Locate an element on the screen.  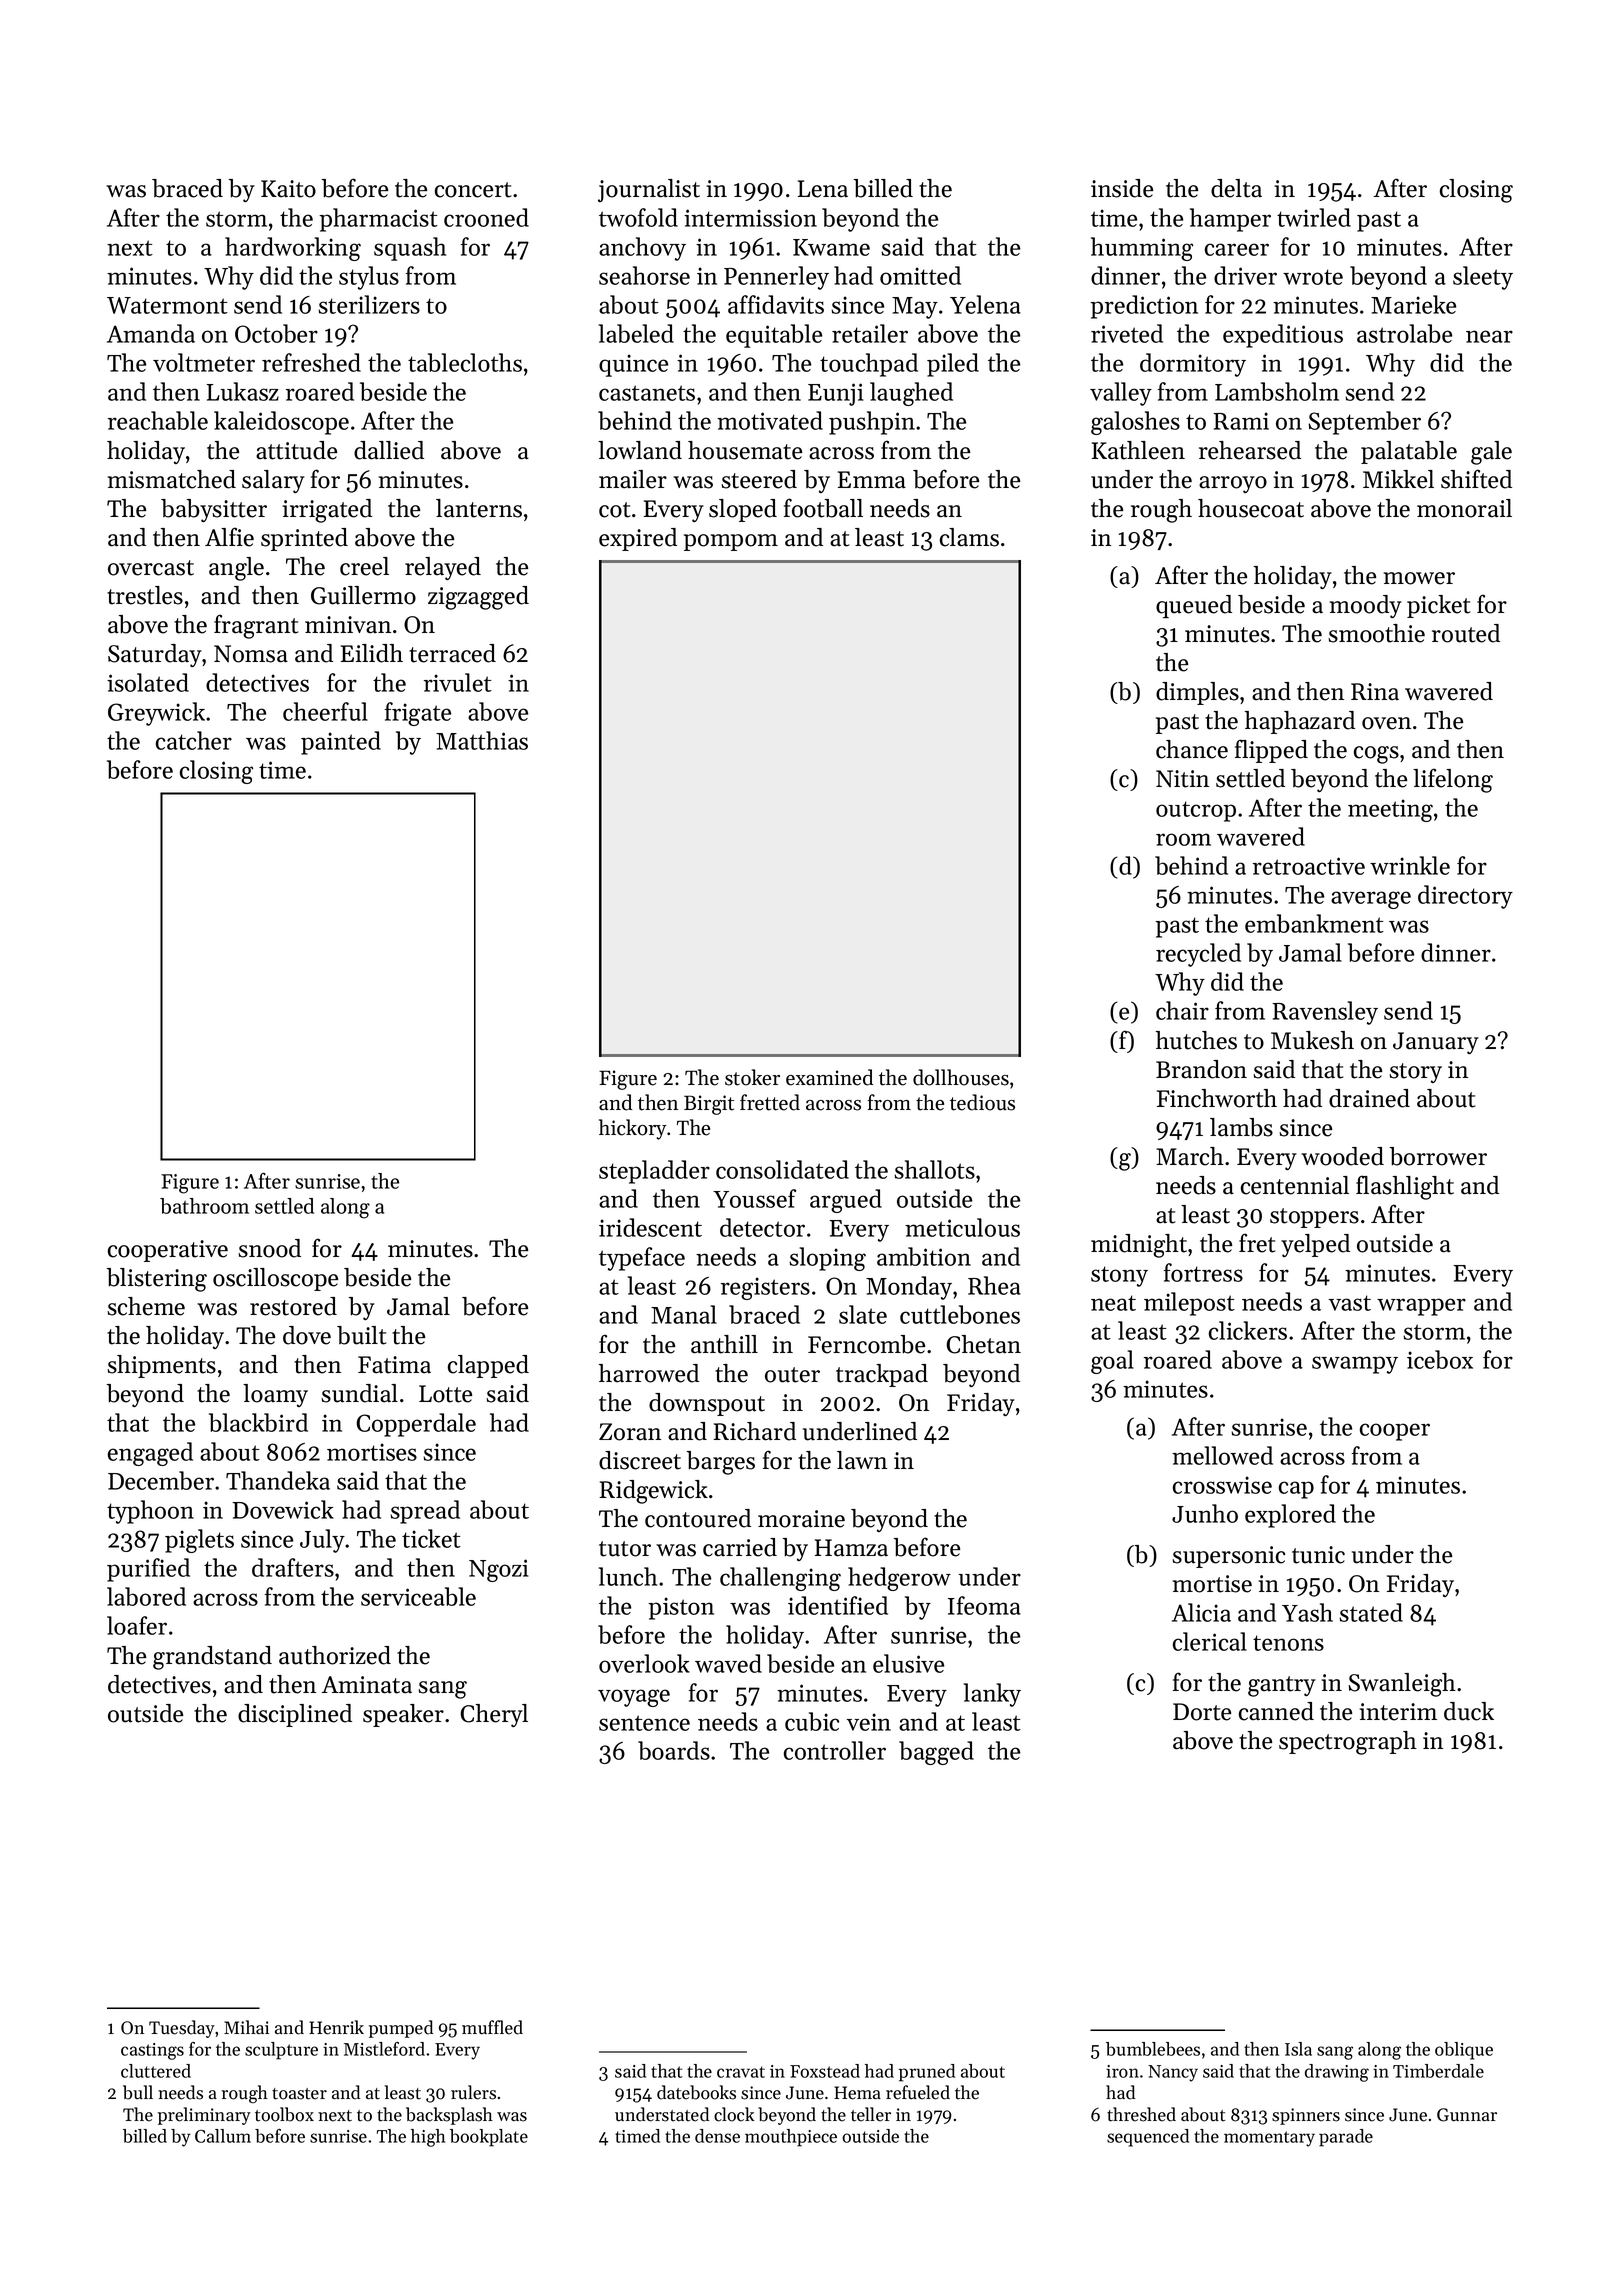
retroactive is located at coordinates (1309, 866).
